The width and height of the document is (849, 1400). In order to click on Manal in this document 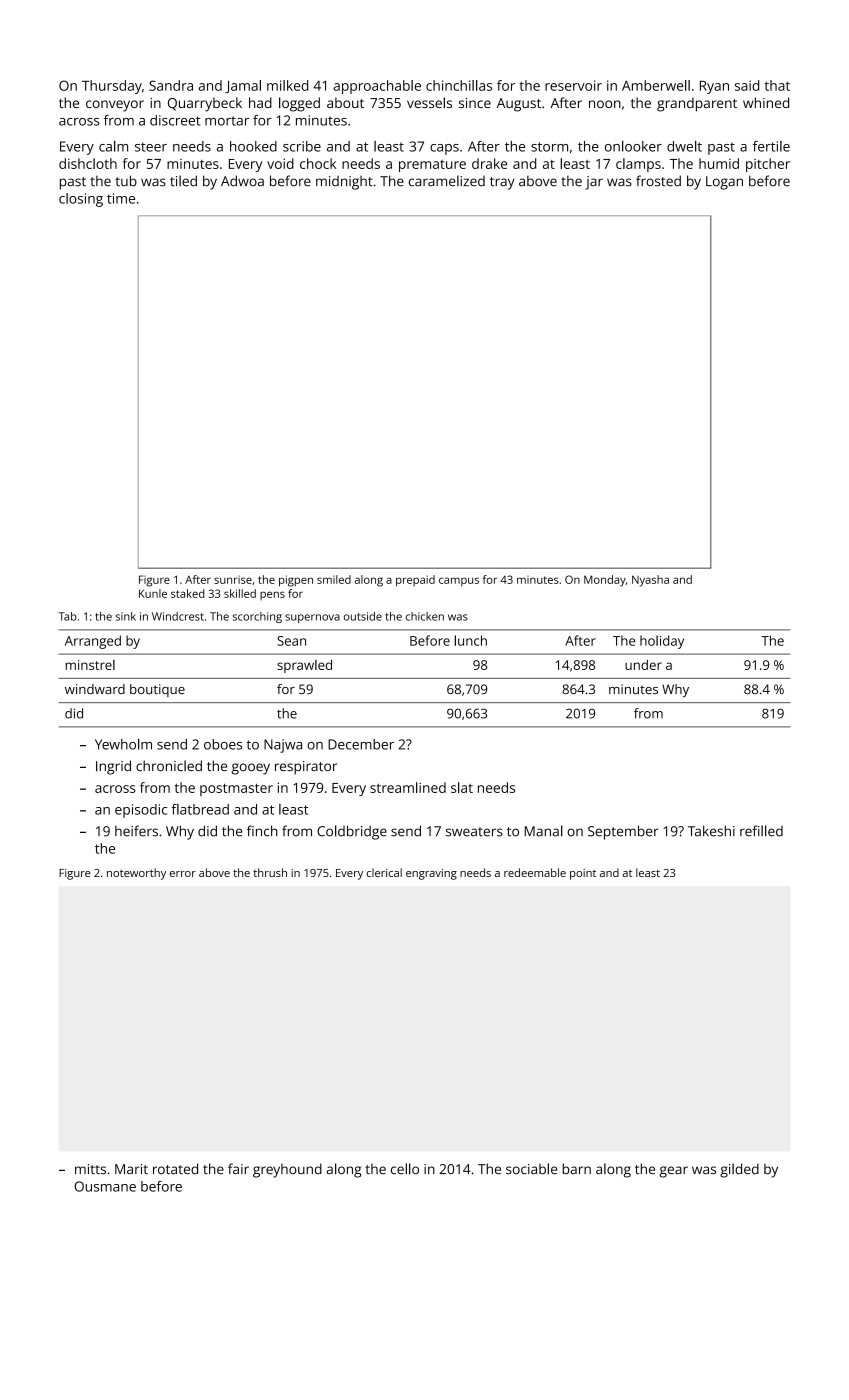, I will do `click(544, 831)`.
